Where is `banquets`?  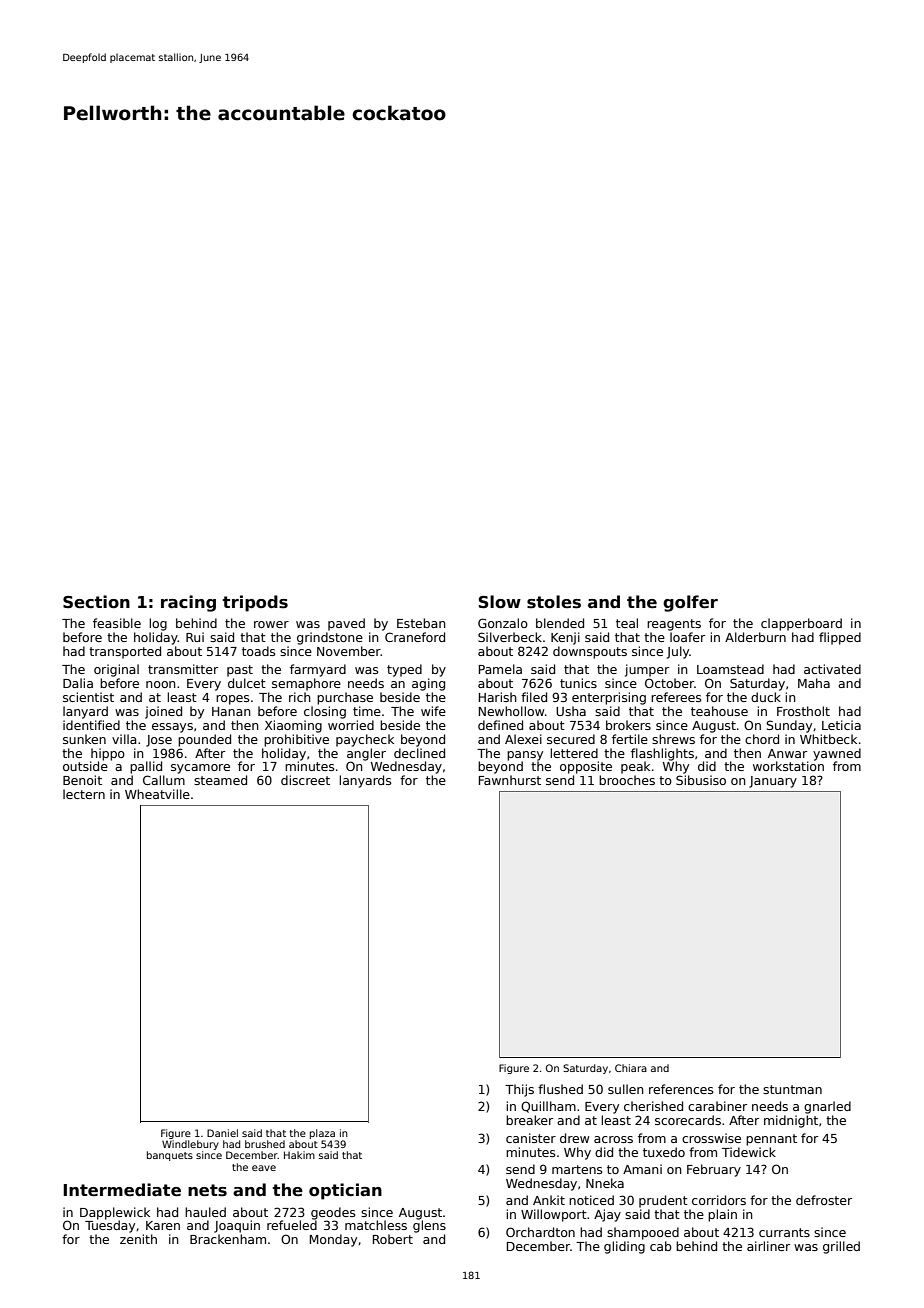 banquets is located at coordinates (170, 1156).
